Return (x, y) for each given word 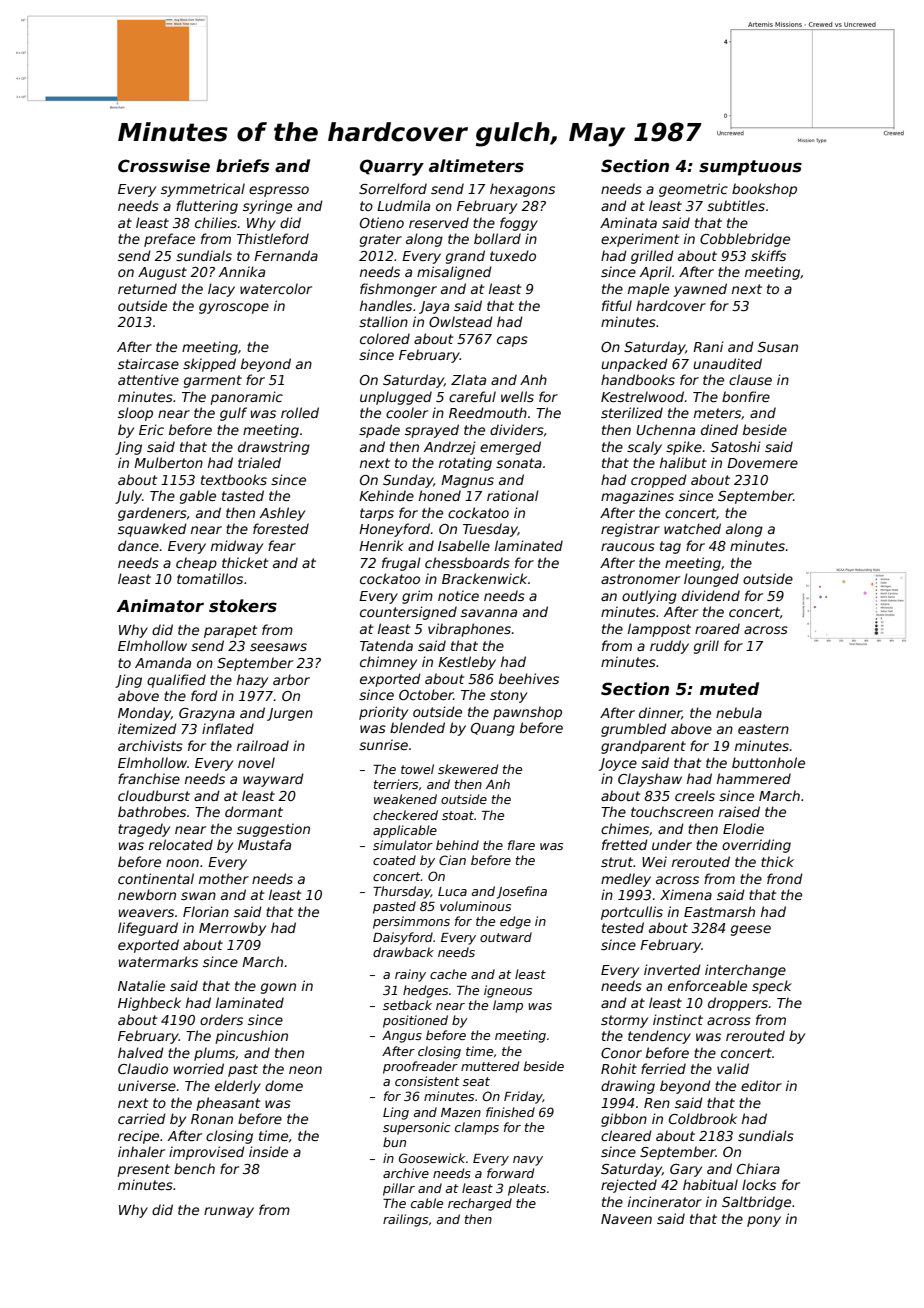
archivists (150, 745)
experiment (640, 240)
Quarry (392, 167)
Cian (452, 860)
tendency (659, 1037)
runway (229, 1212)
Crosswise (164, 166)
